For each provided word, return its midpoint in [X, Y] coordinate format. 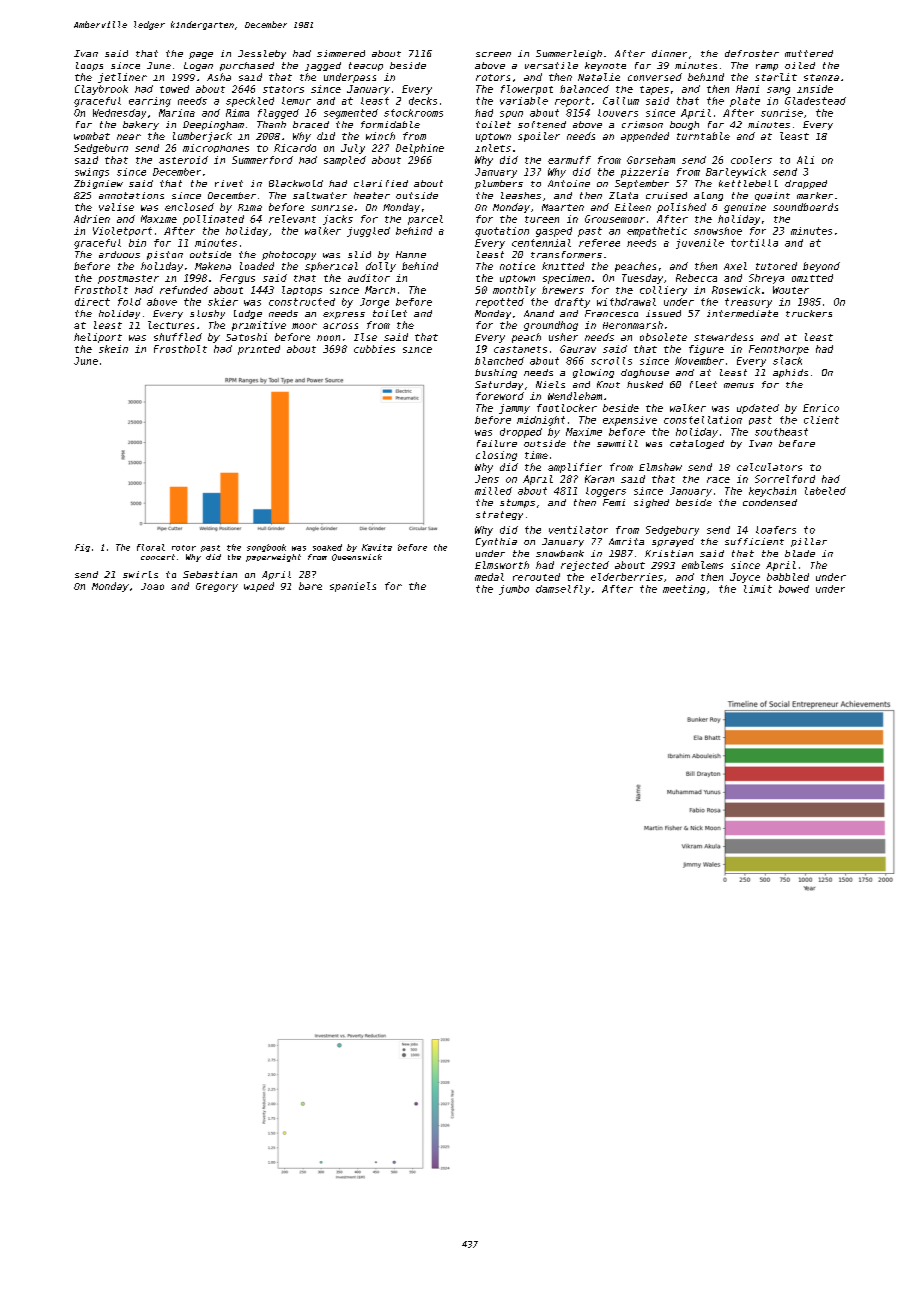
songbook [266, 548]
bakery [141, 125]
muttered [809, 53]
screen [493, 54]
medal [489, 577]
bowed [794, 589]
